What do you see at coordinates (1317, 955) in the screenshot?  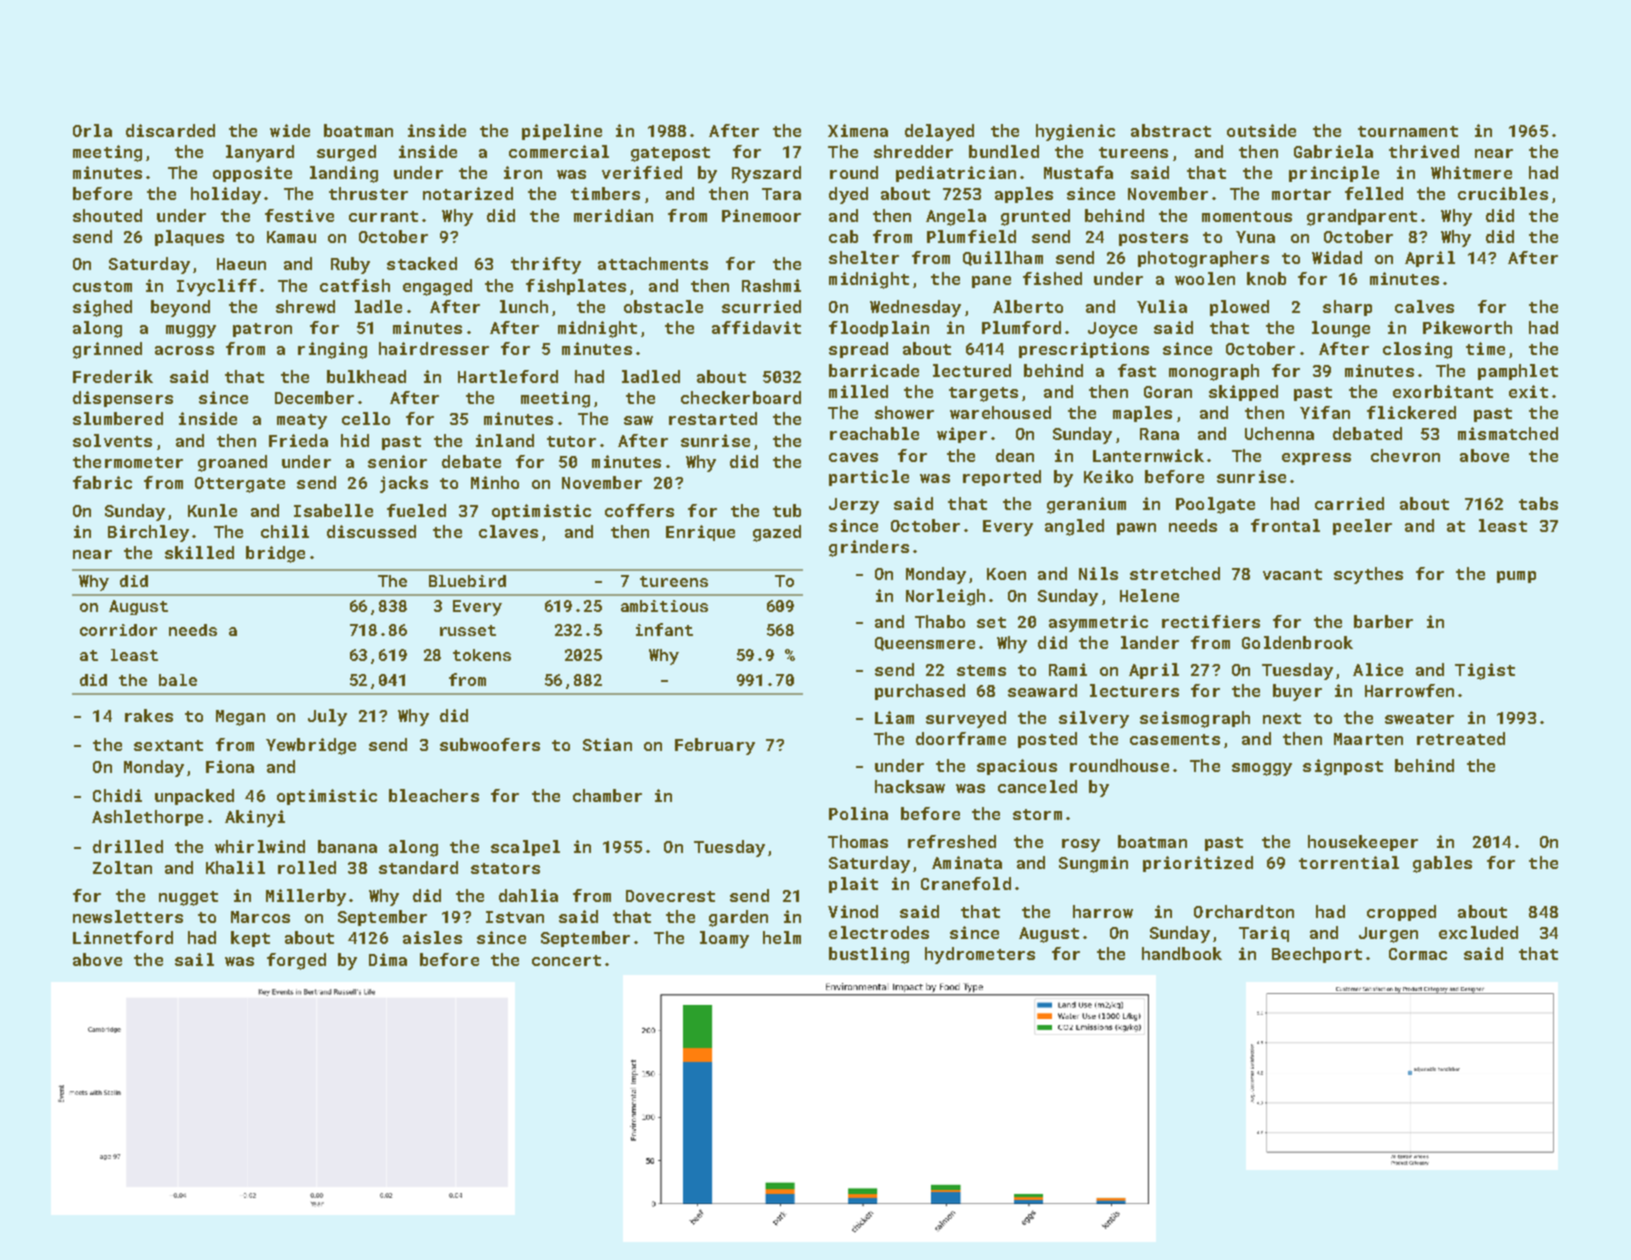 I see `Beechport` at bounding box center [1317, 955].
